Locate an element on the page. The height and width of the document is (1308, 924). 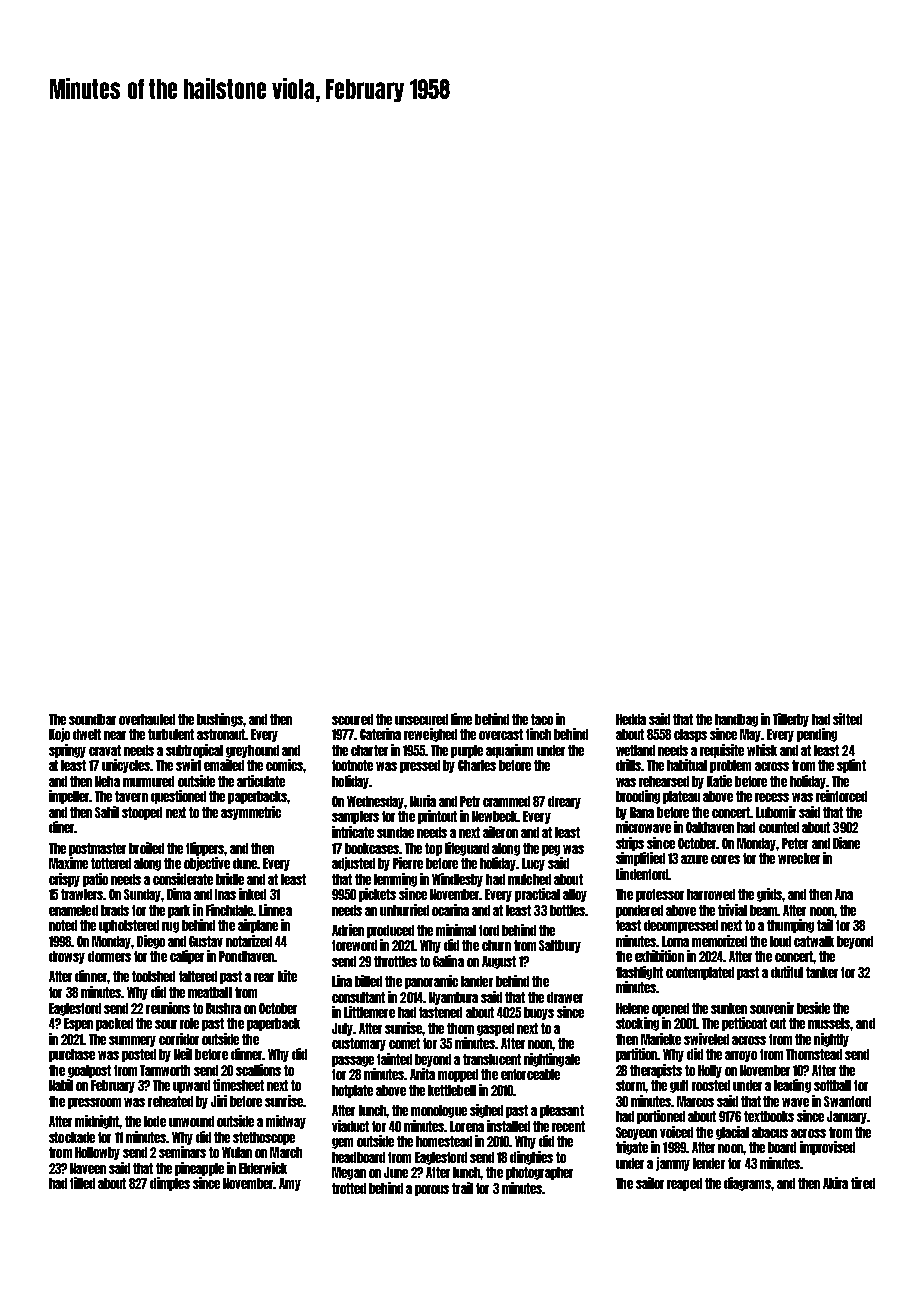
footnote is located at coordinates (352, 765).
